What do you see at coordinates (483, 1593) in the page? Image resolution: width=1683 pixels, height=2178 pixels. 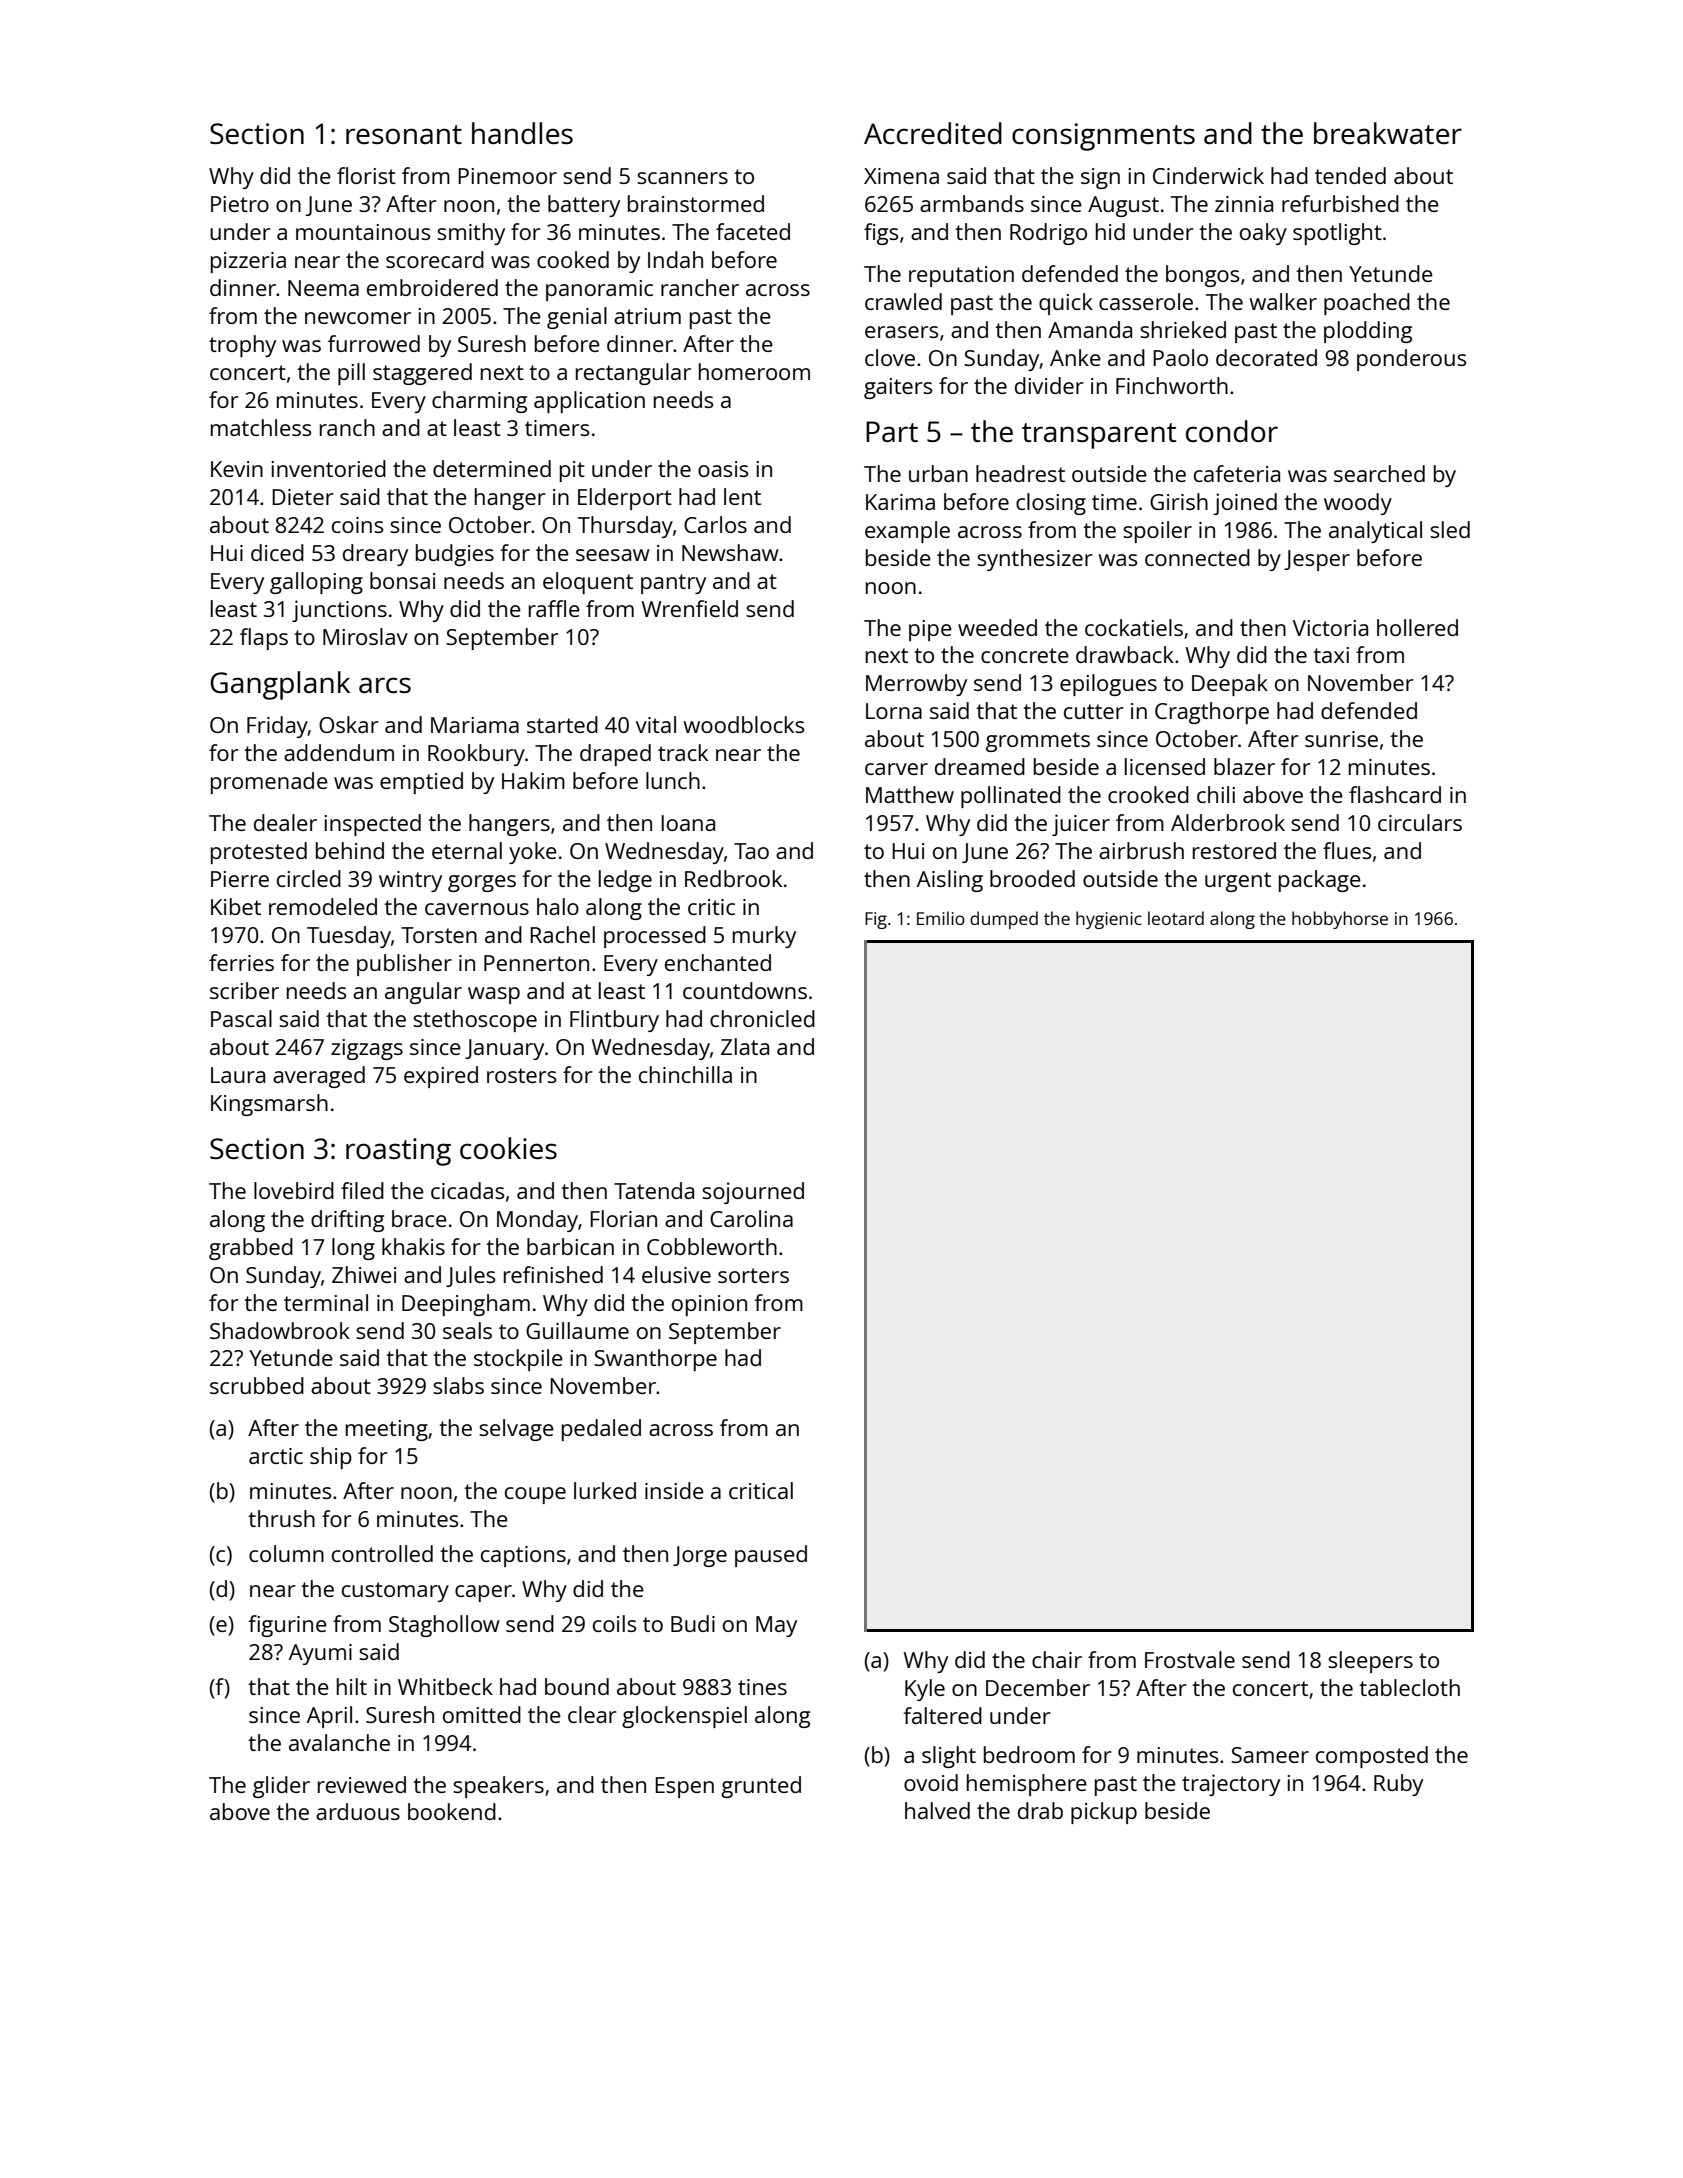 I see `caper` at bounding box center [483, 1593].
